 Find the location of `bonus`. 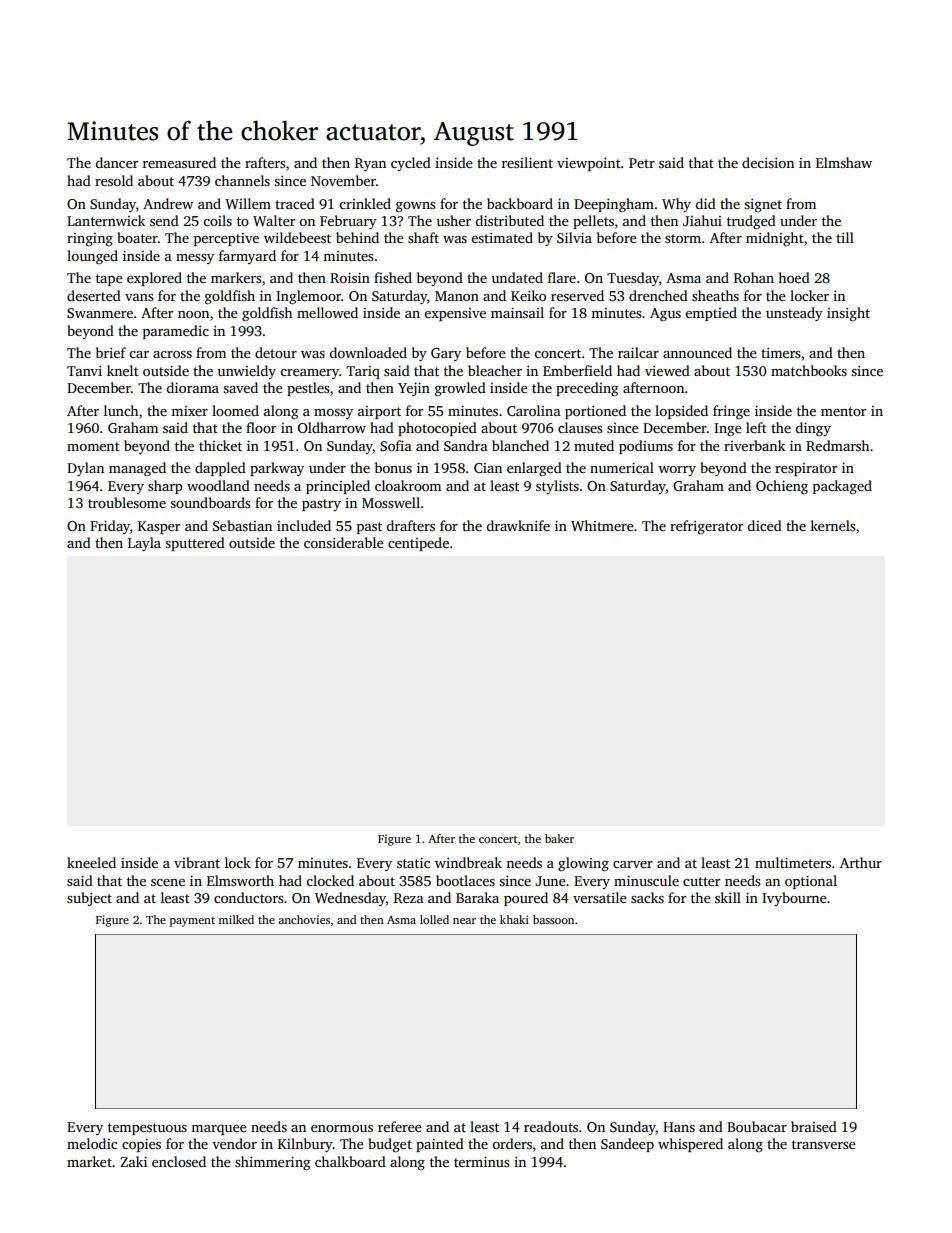

bonus is located at coordinates (393, 467).
